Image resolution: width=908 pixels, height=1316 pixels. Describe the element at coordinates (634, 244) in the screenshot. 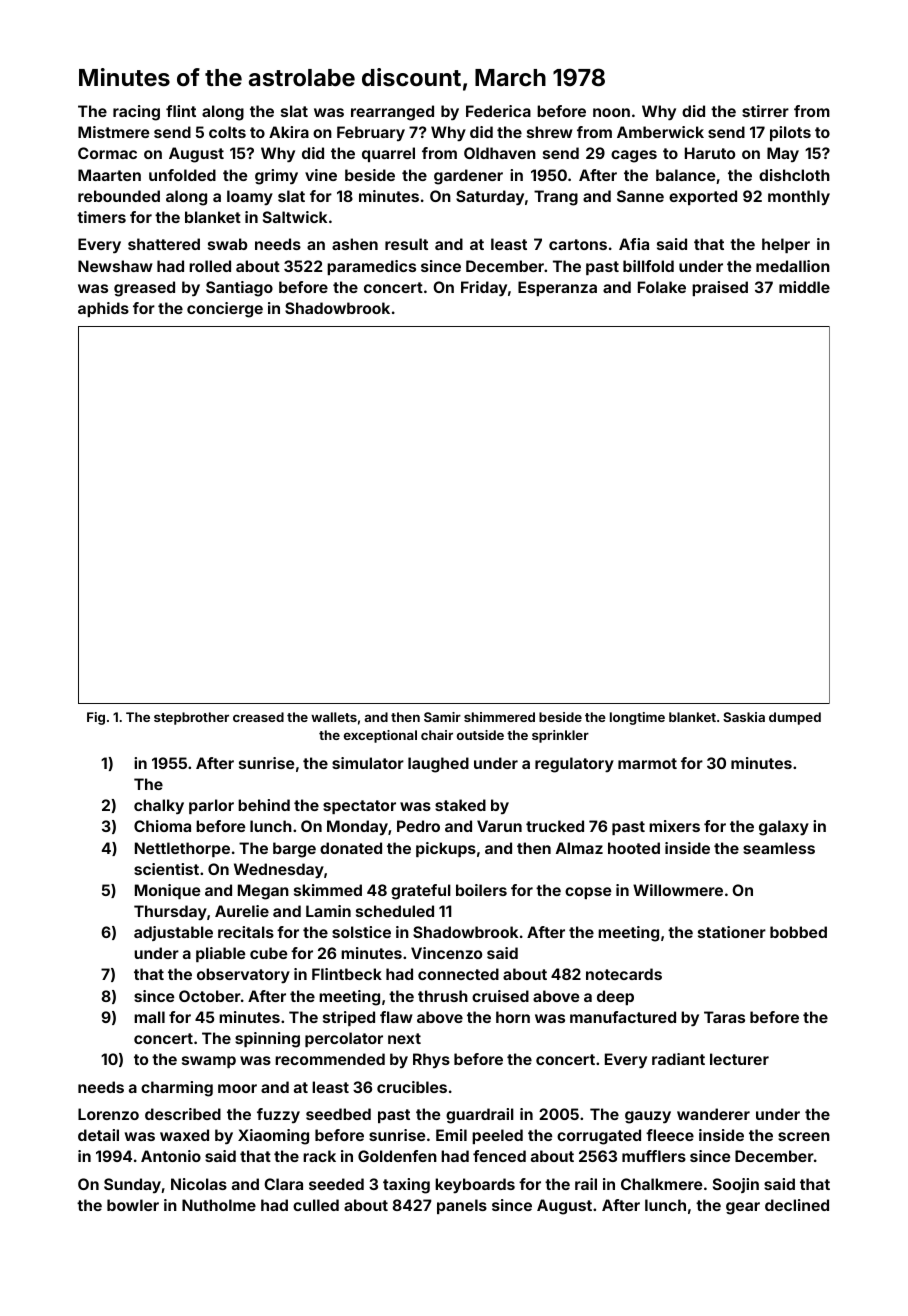

I see `Afia` at that location.
